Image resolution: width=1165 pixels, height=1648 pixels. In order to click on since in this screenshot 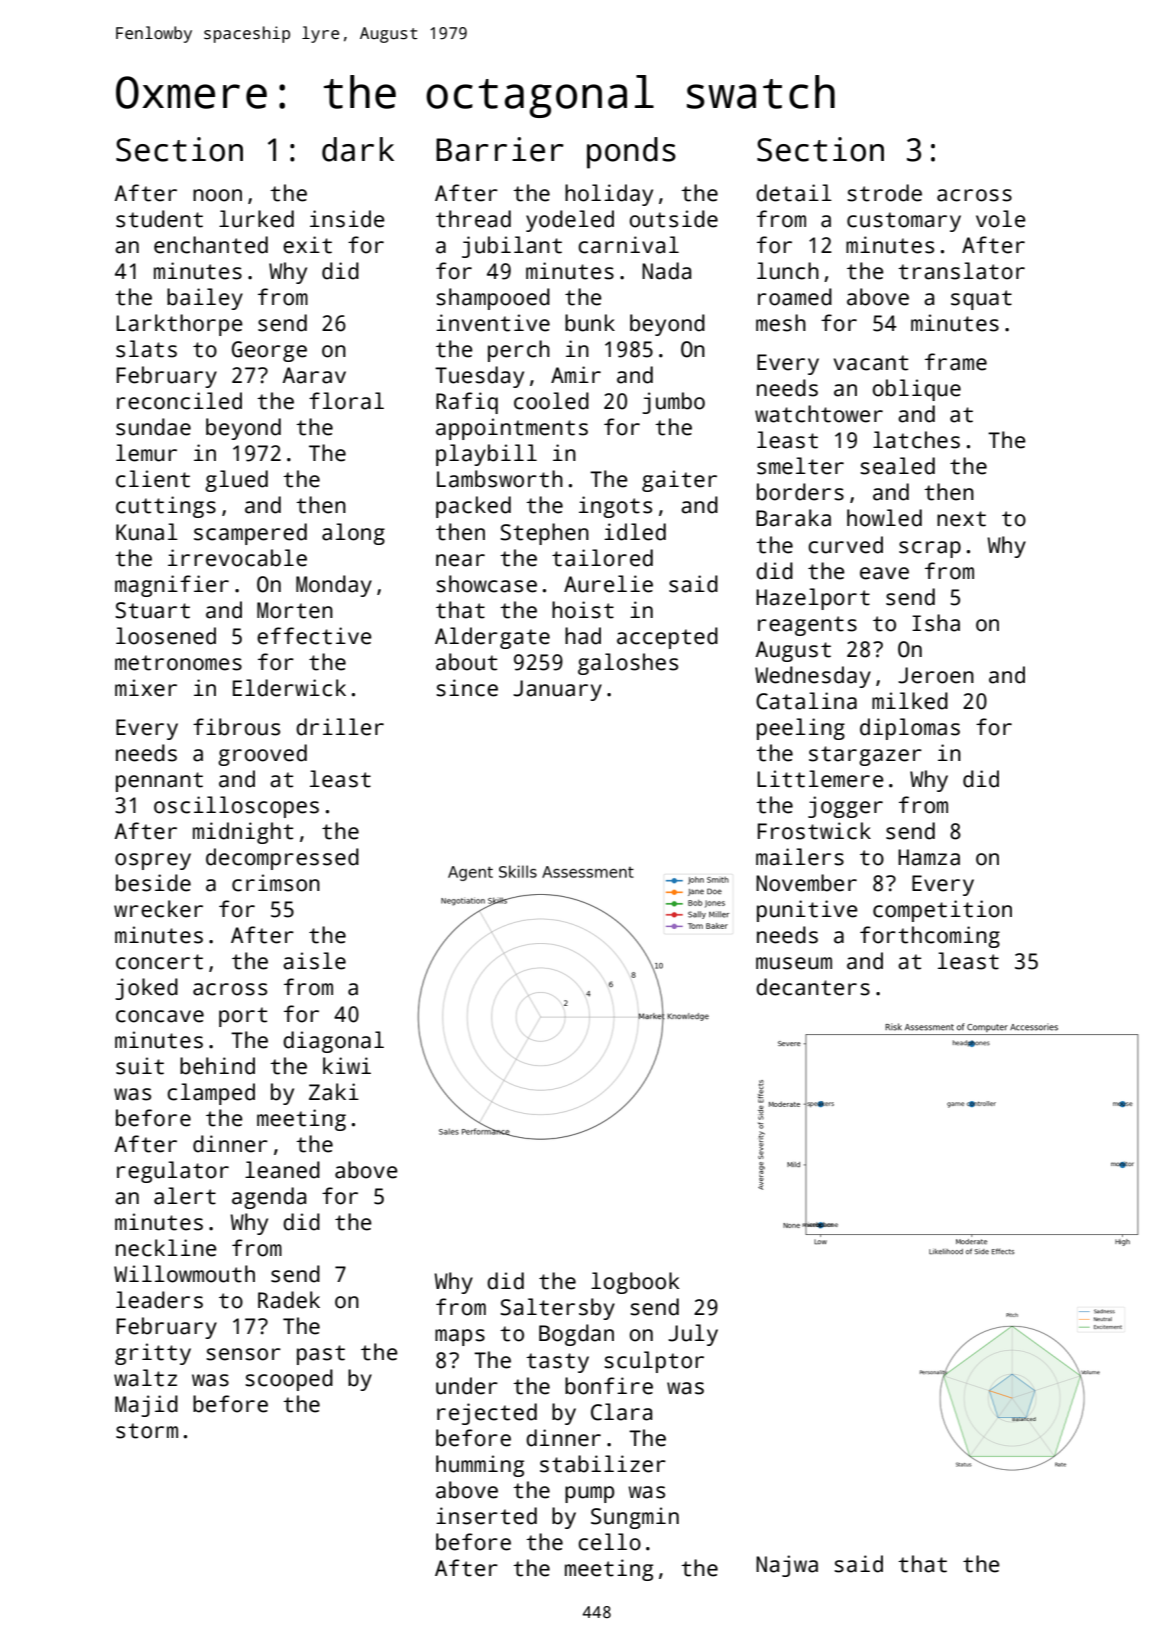, I will do `click(467, 688)`.
